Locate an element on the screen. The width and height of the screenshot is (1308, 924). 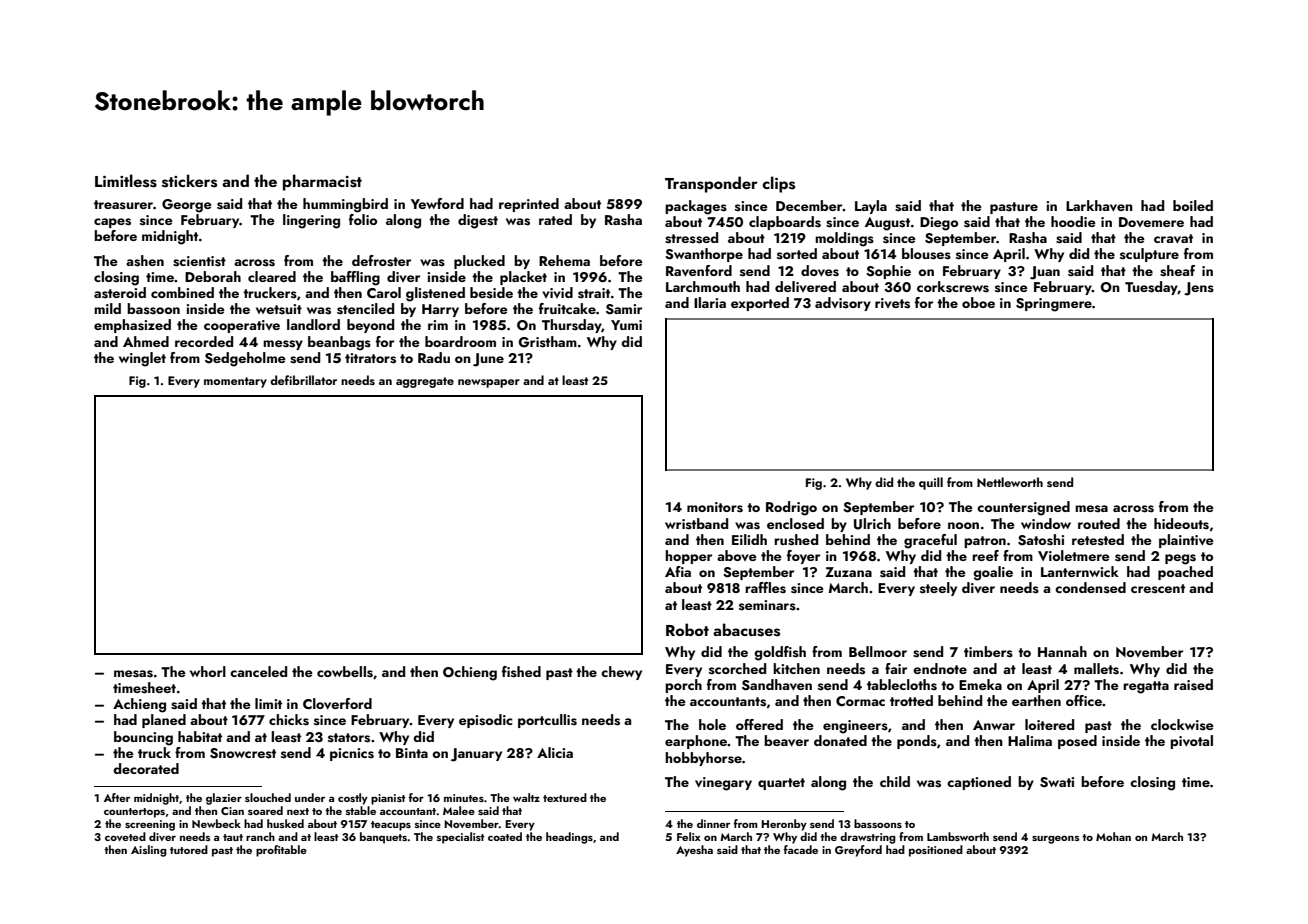
crescent is located at coordinates (1158, 589).
